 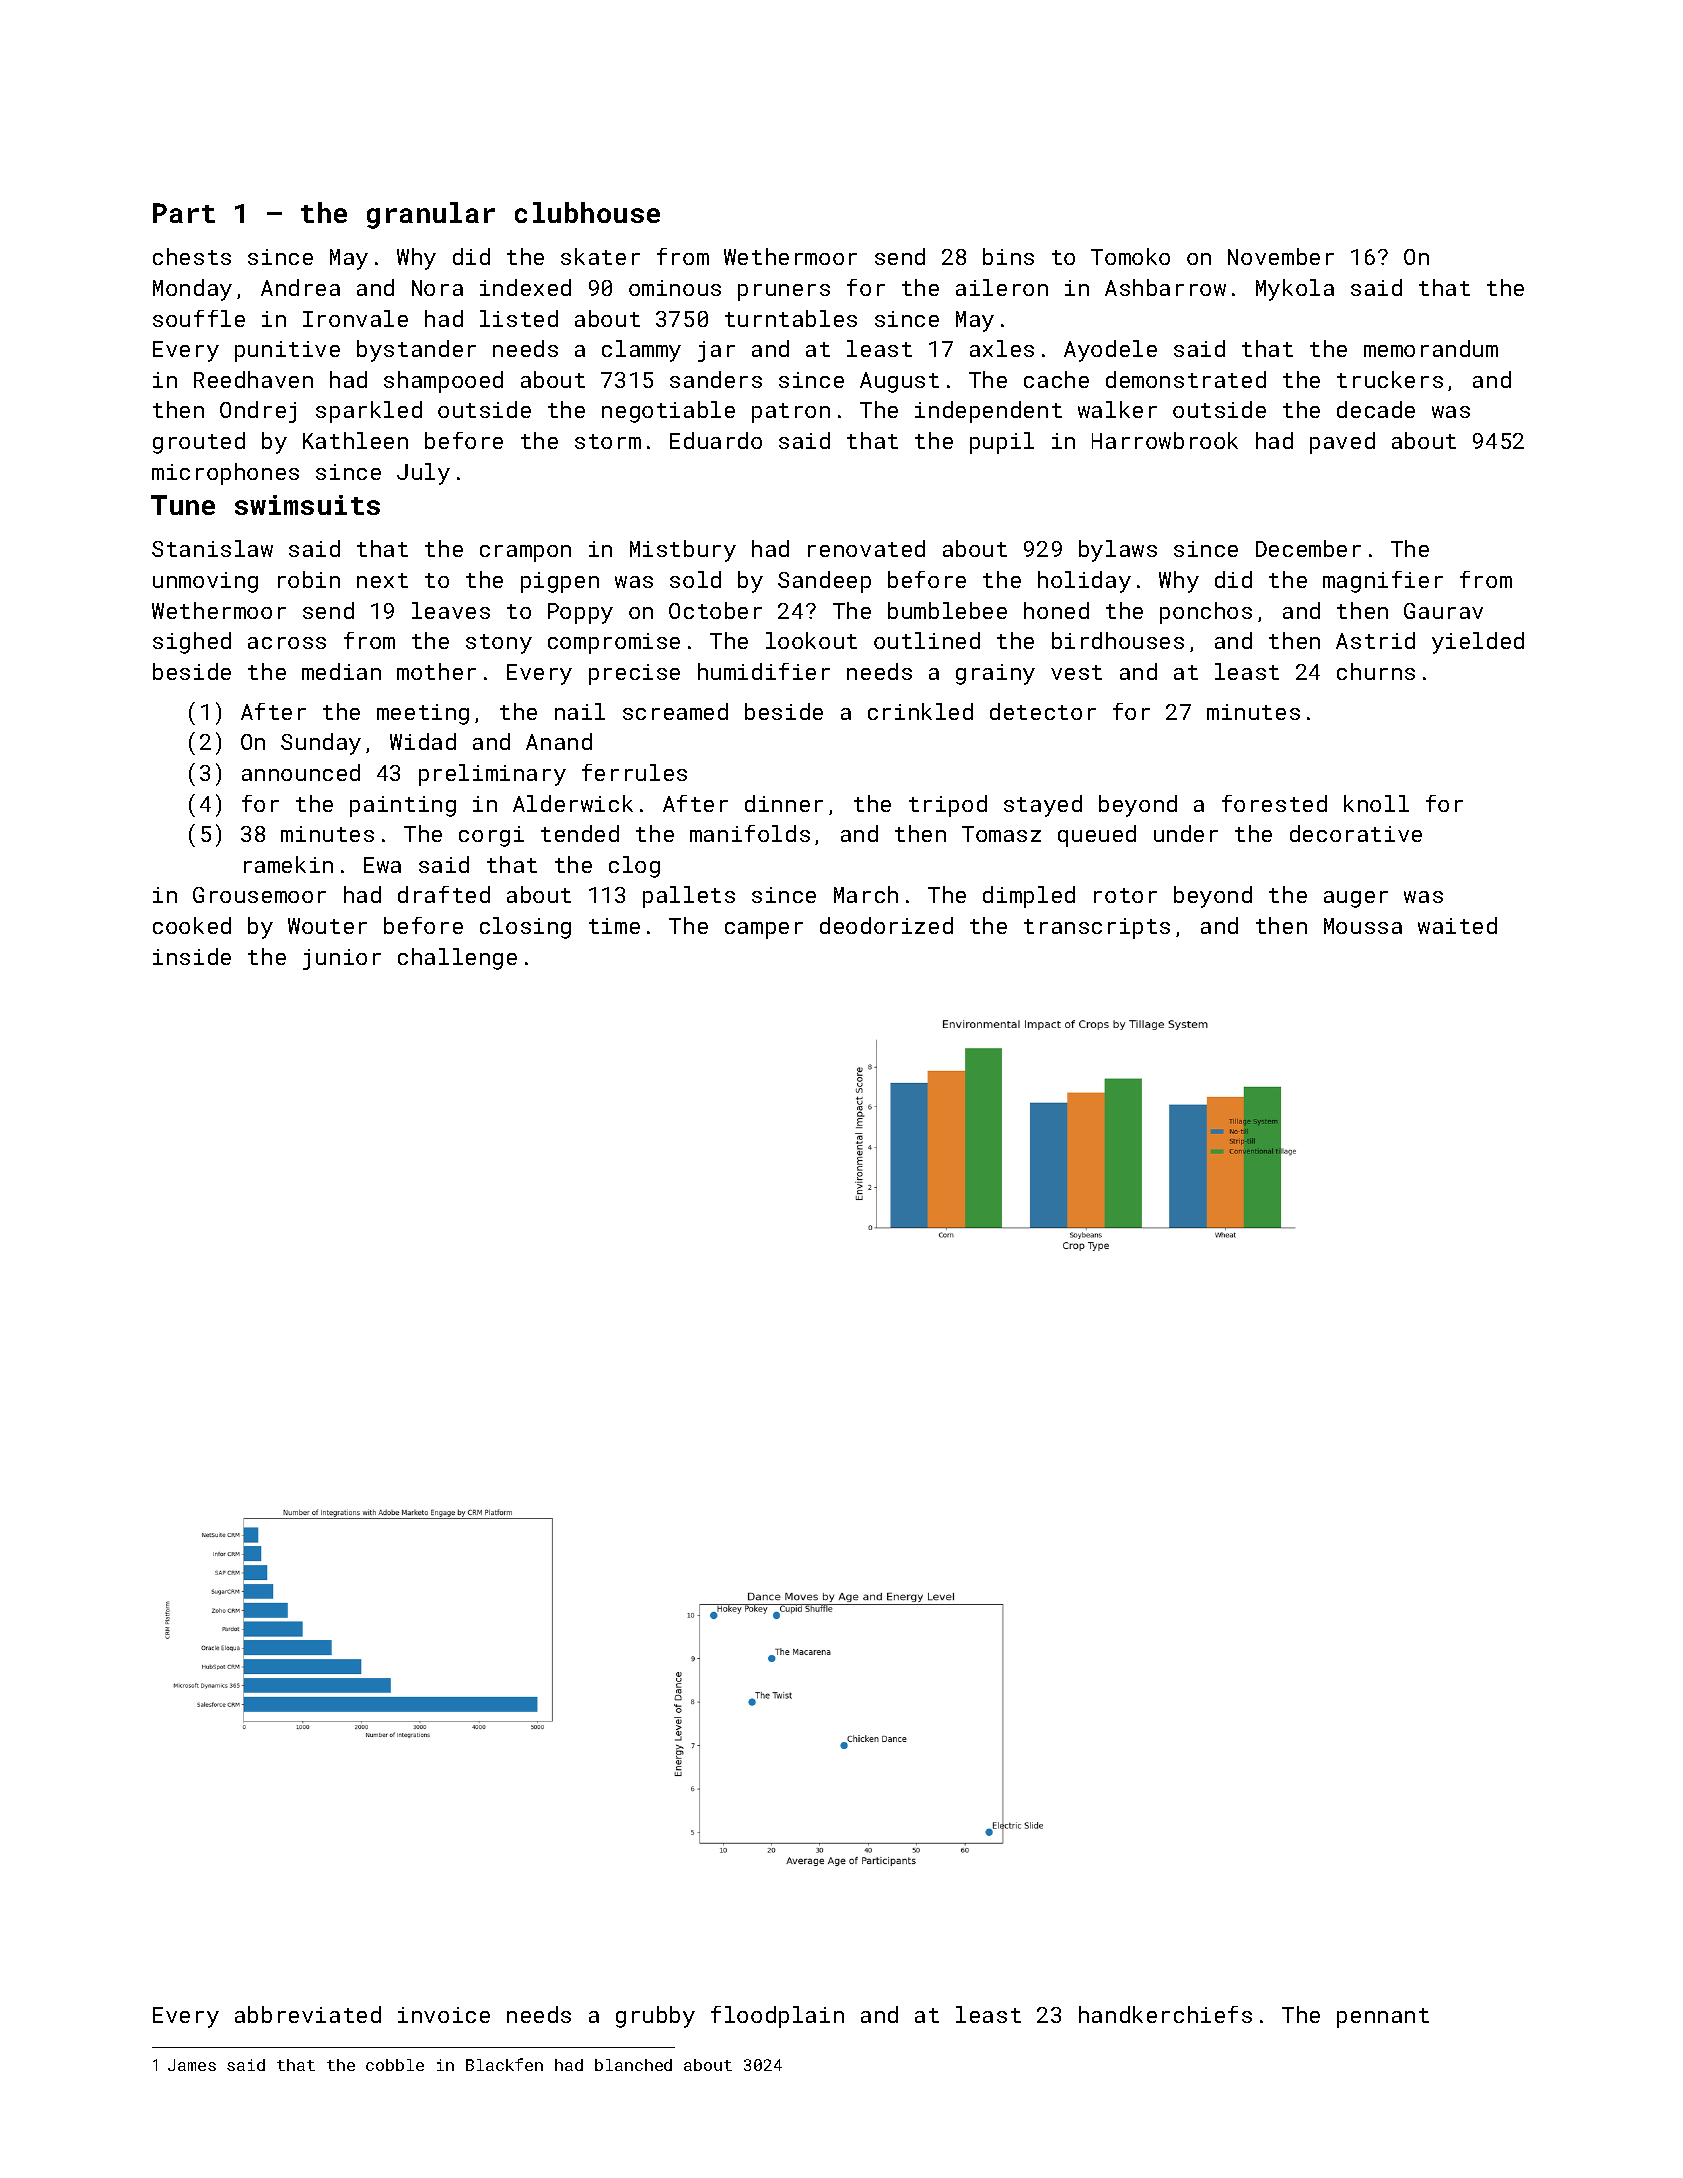 I want to click on Sandeep, so click(x=824, y=582).
